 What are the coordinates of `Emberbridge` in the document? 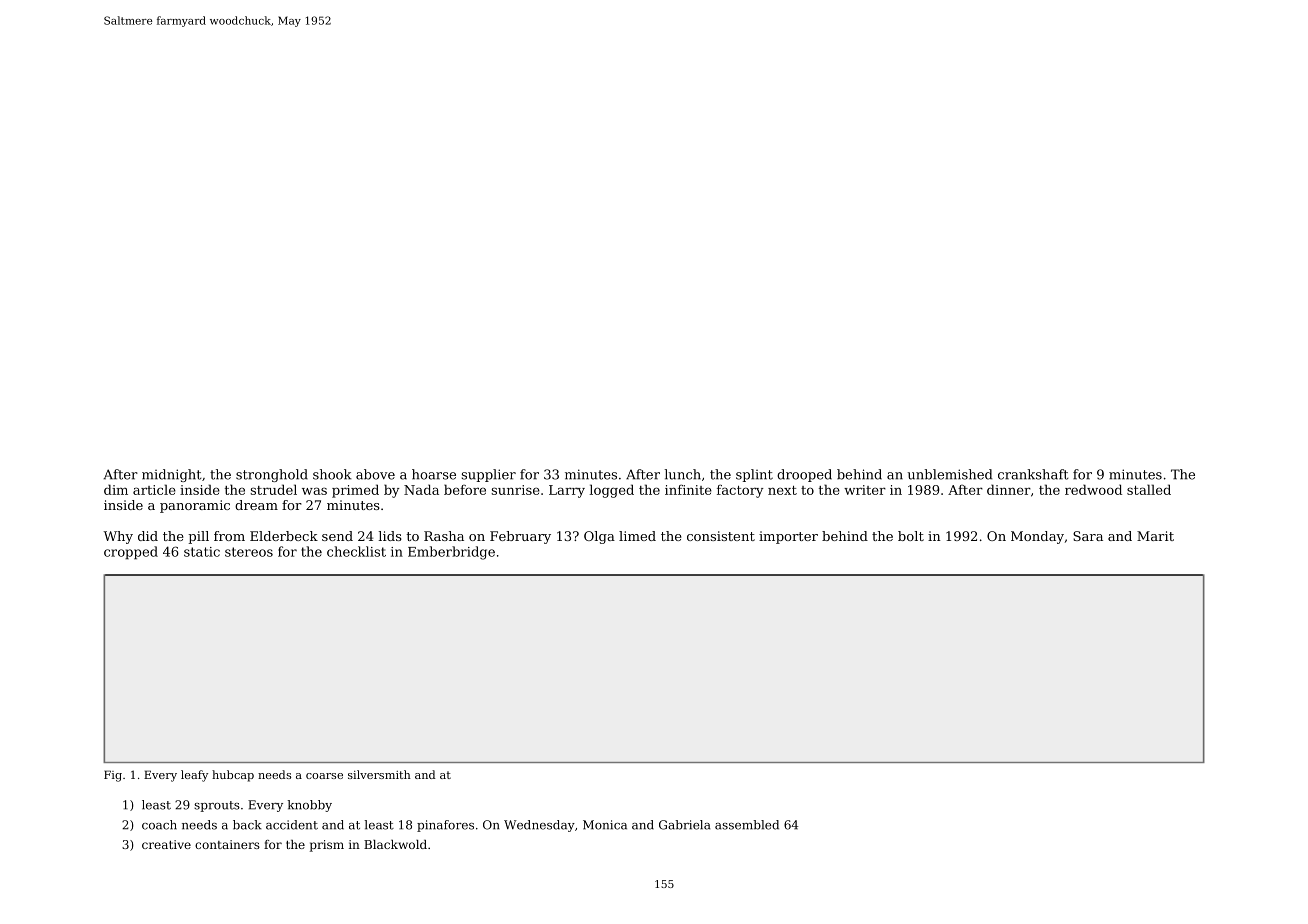 It's located at (451, 553).
